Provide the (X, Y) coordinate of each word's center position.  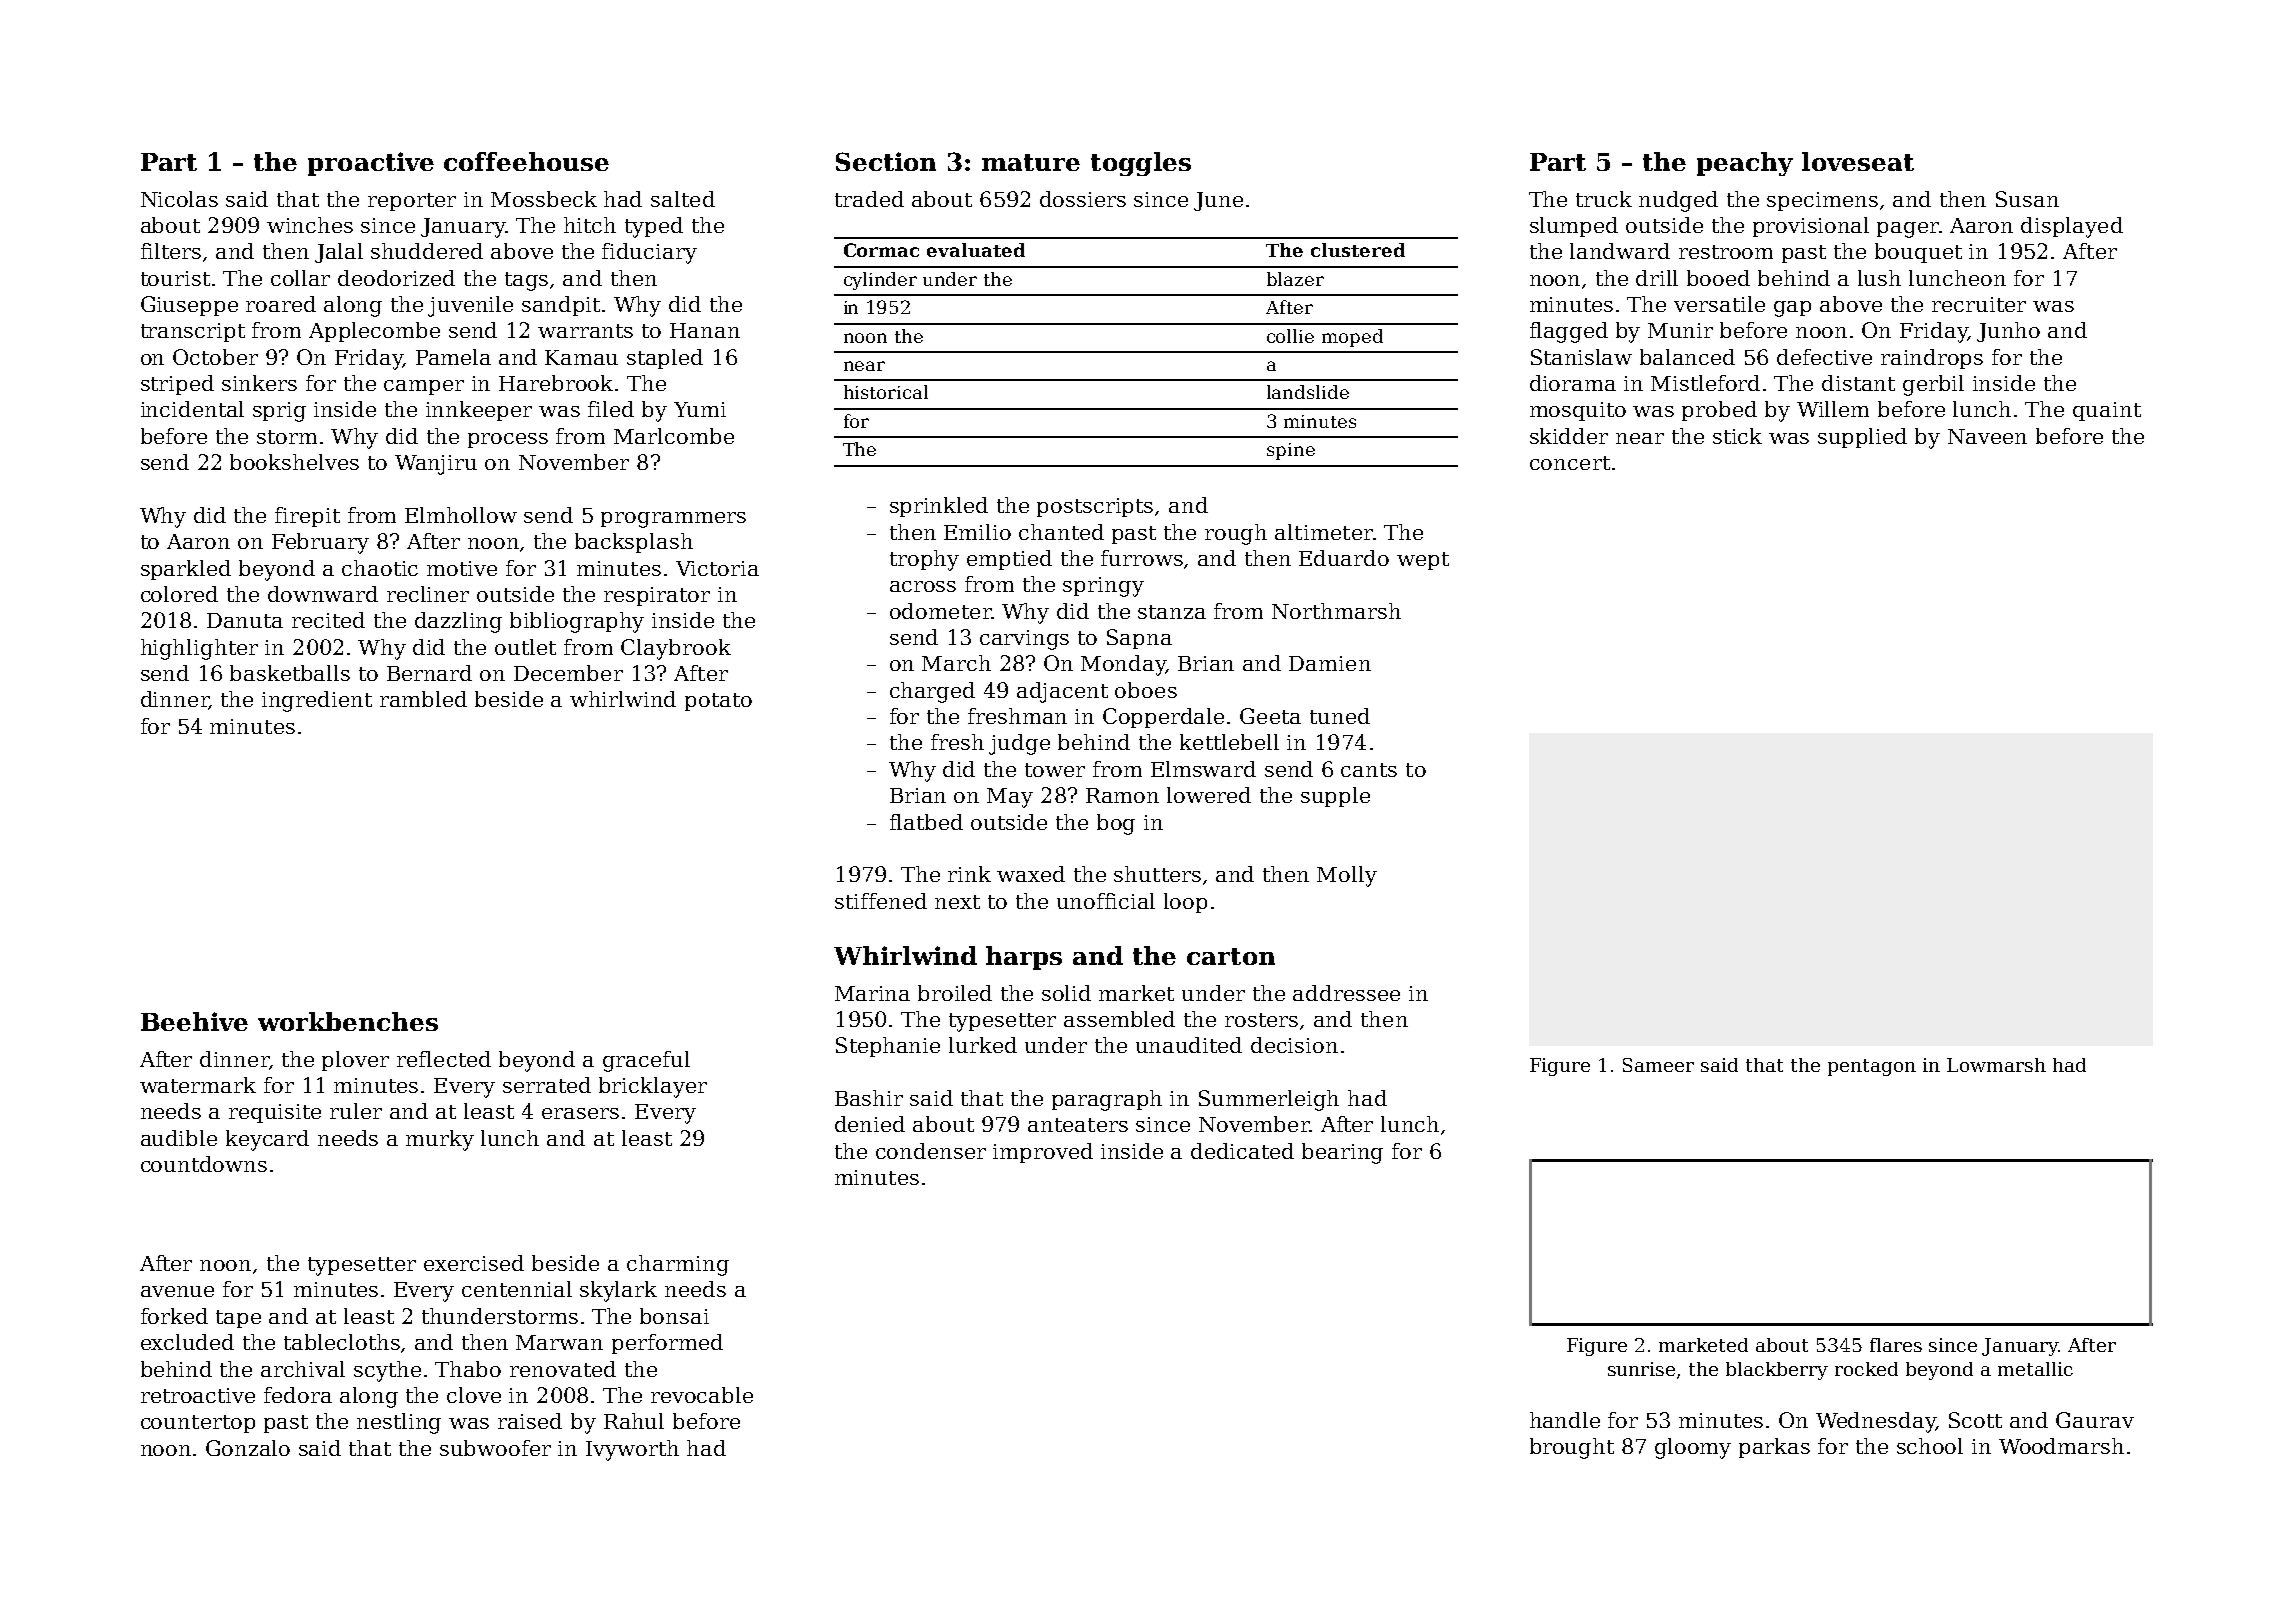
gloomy (1693, 1448)
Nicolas (179, 199)
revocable (702, 1395)
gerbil (1933, 385)
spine (1291, 451)
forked (174, 1316)
